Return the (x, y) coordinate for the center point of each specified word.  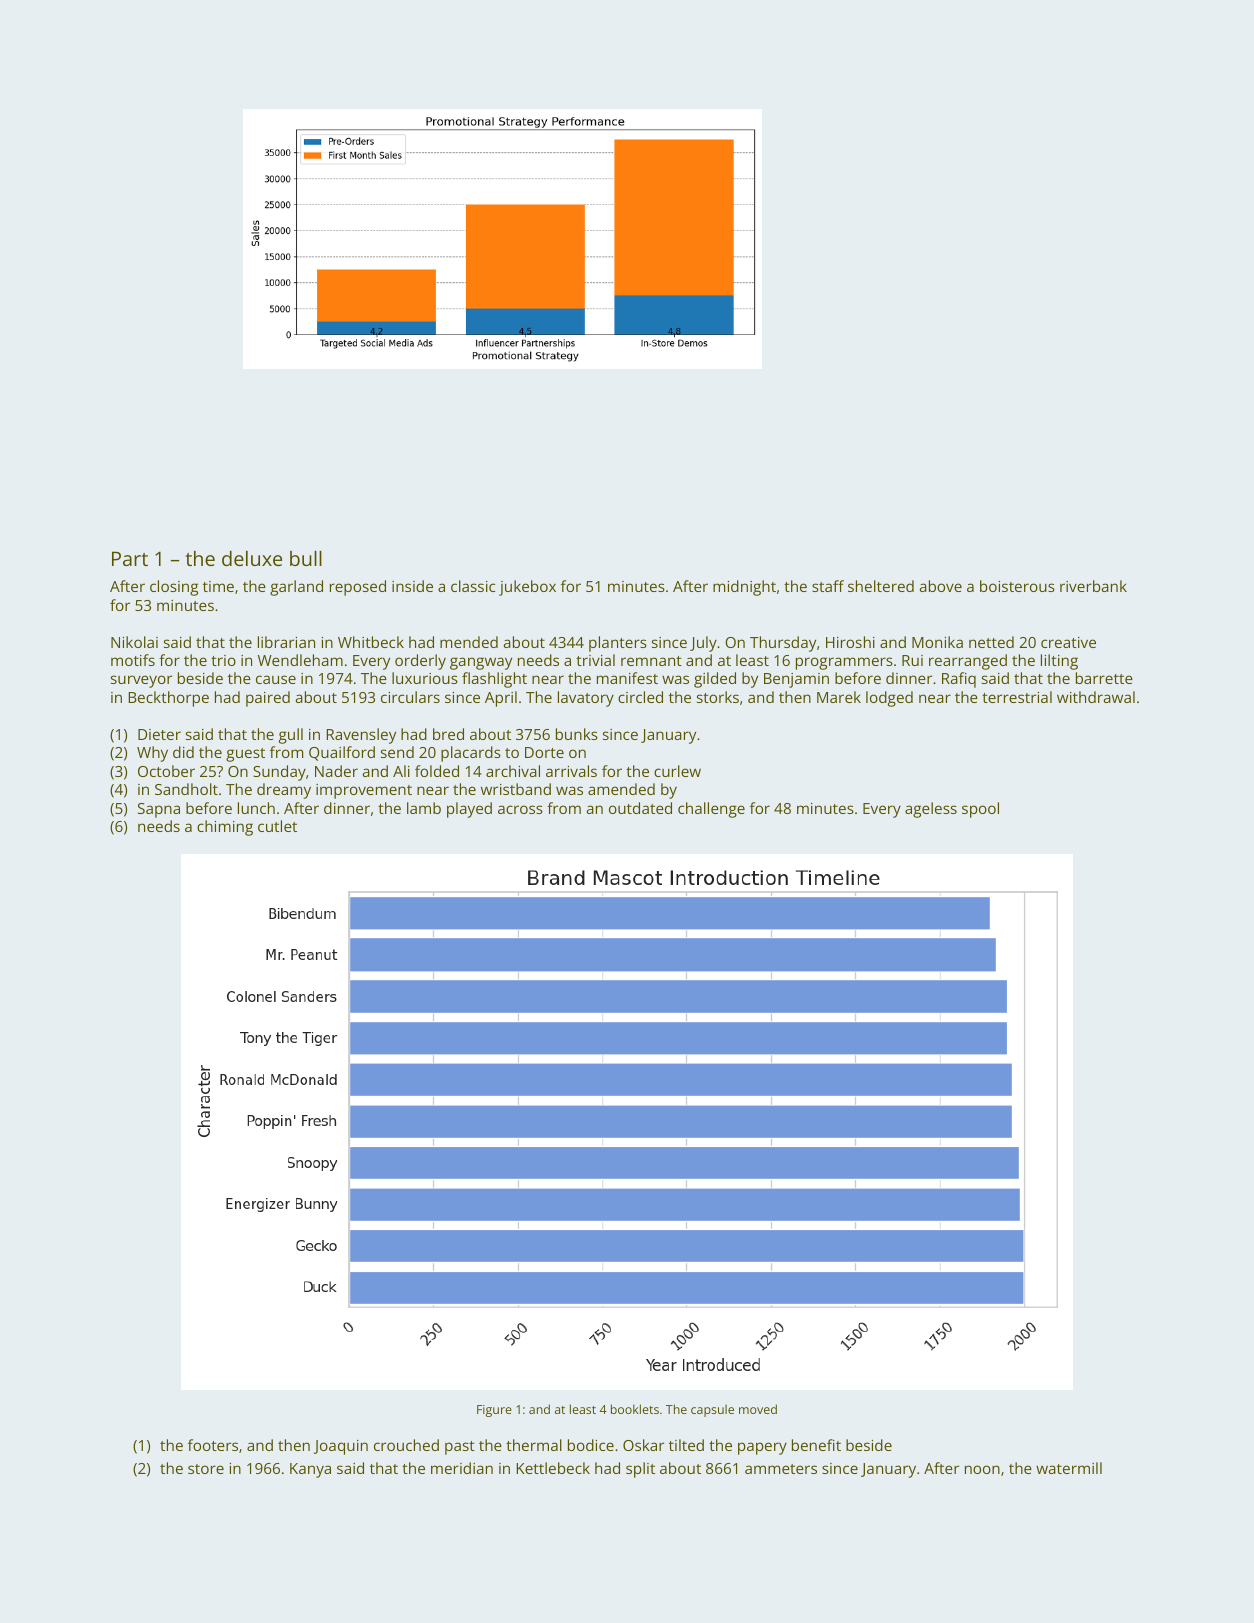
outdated (640, 808)
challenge (711, 810)
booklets (635, 1409)
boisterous (1017, 586)
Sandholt (186, 789)
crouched (406, 1445)
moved (758, 1409)
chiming (225, 828)
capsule (712, 1410)
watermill (1069, 1468)
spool (980, 810)
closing (174, 588)
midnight (744, 588)
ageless (931, 810)
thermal (534, 1445)
